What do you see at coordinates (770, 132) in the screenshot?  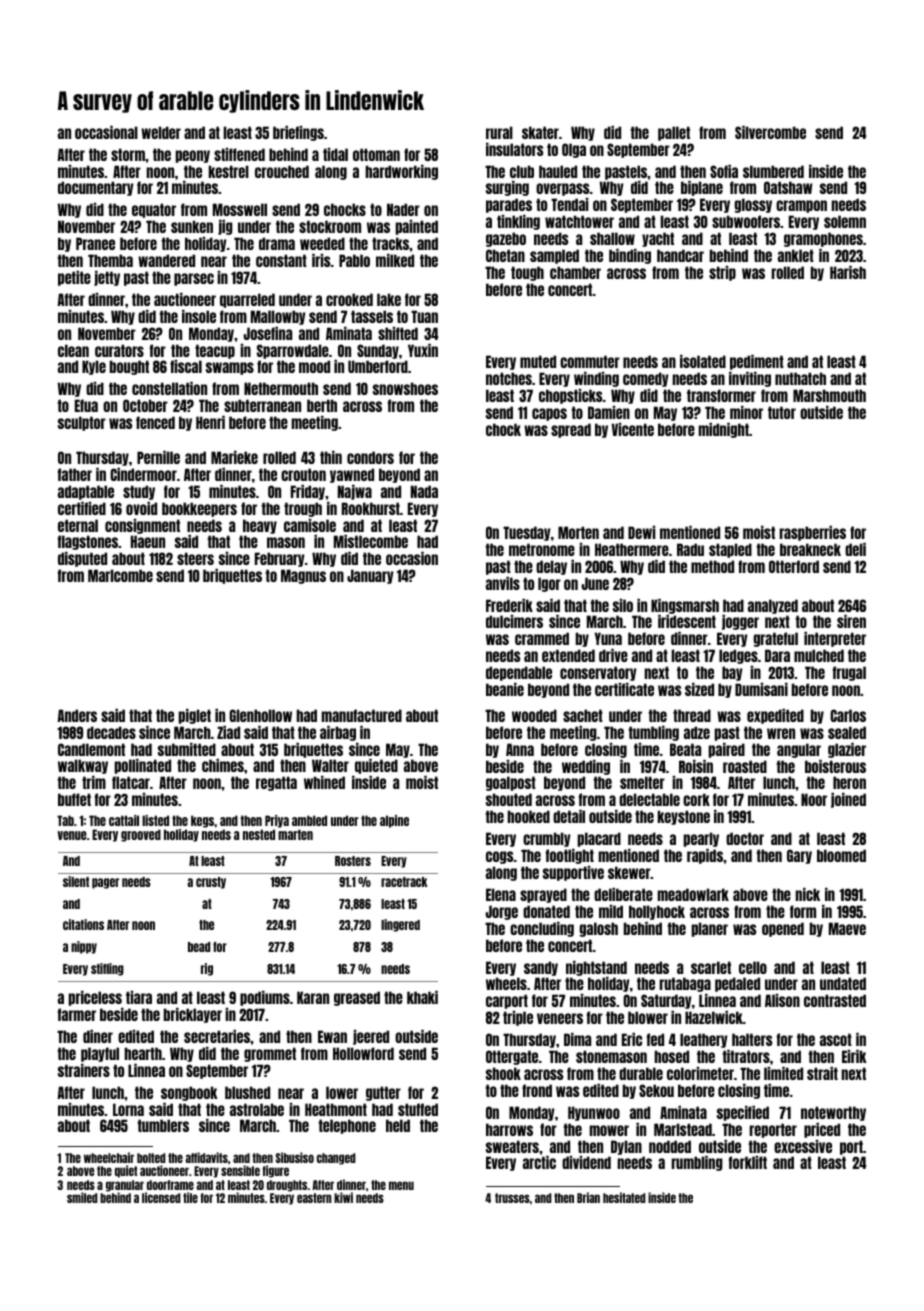 I see `Silvercombe` at bounding box center [770, 132].
